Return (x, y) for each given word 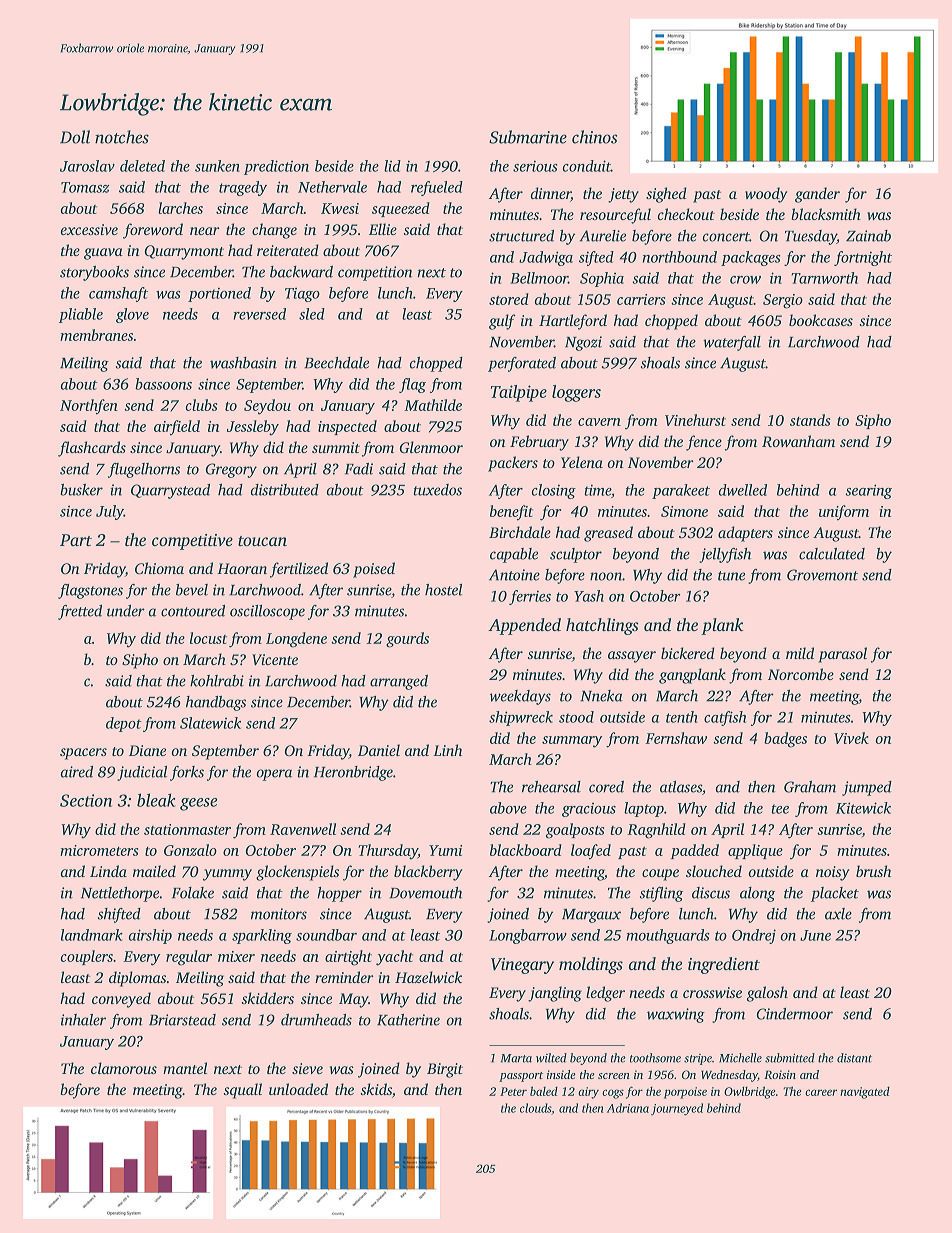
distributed (285, 490)
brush (873, 871)
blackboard (526, 850)
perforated (522, 364)
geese (198, 804)
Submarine (528, 137)
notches (122, 137)
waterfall (732, 343)
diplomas (137, 979)
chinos (594, 137)
